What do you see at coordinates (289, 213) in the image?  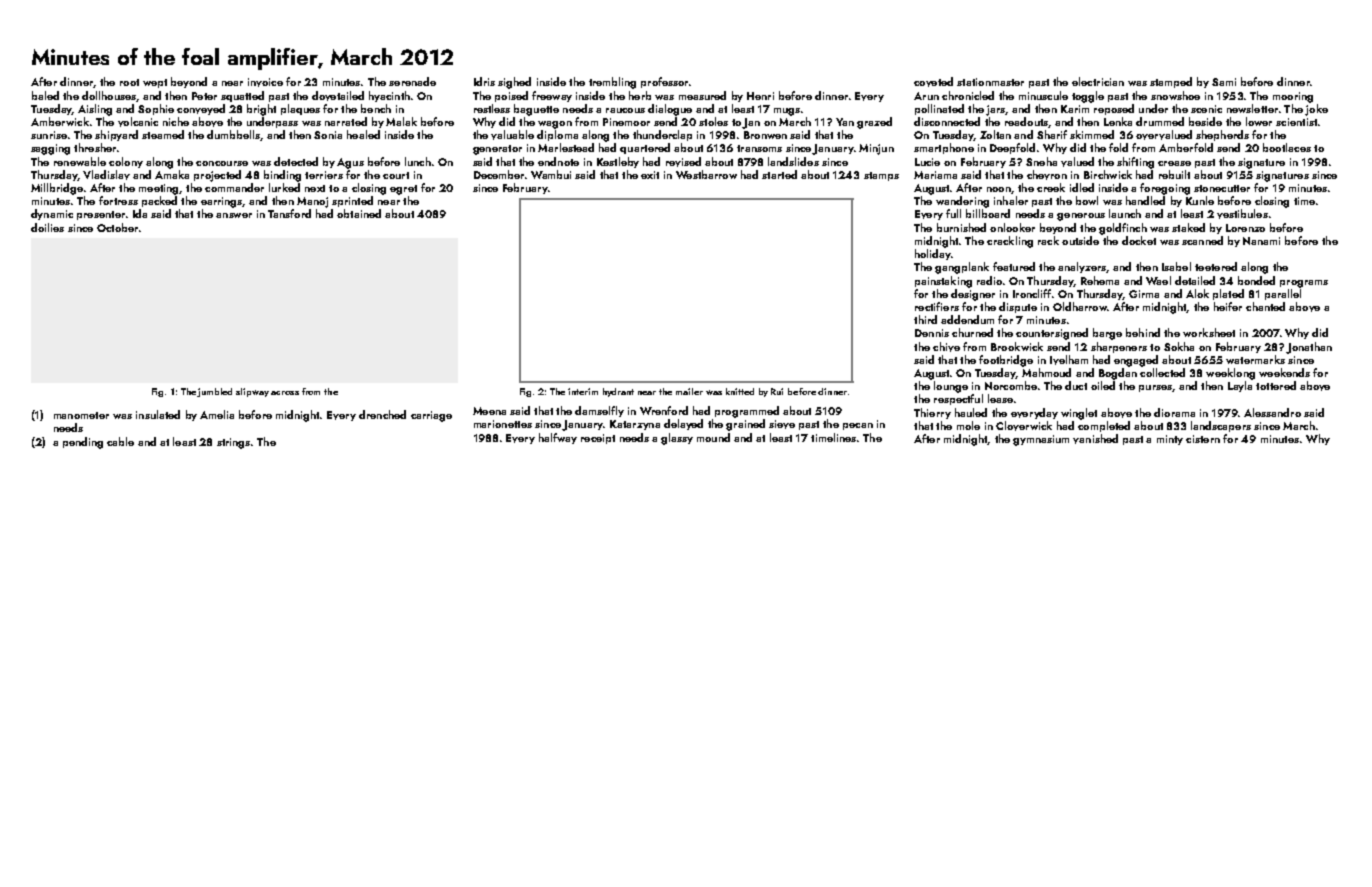 I see `Tansford` at bounding box center [289, 213].
